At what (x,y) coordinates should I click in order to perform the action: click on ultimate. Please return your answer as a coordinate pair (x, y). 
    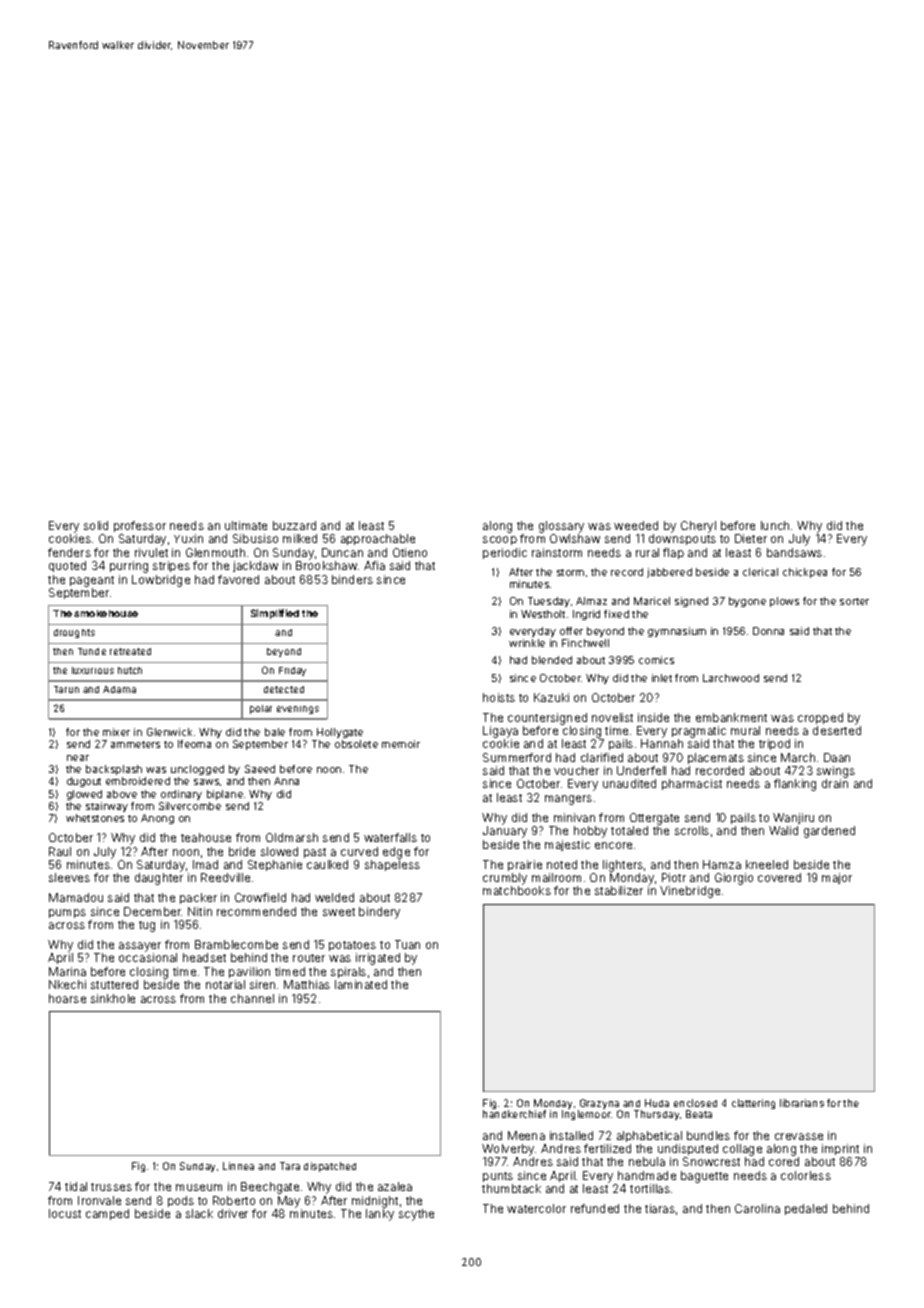
    Looking at the image, I should click on (246, 525).
